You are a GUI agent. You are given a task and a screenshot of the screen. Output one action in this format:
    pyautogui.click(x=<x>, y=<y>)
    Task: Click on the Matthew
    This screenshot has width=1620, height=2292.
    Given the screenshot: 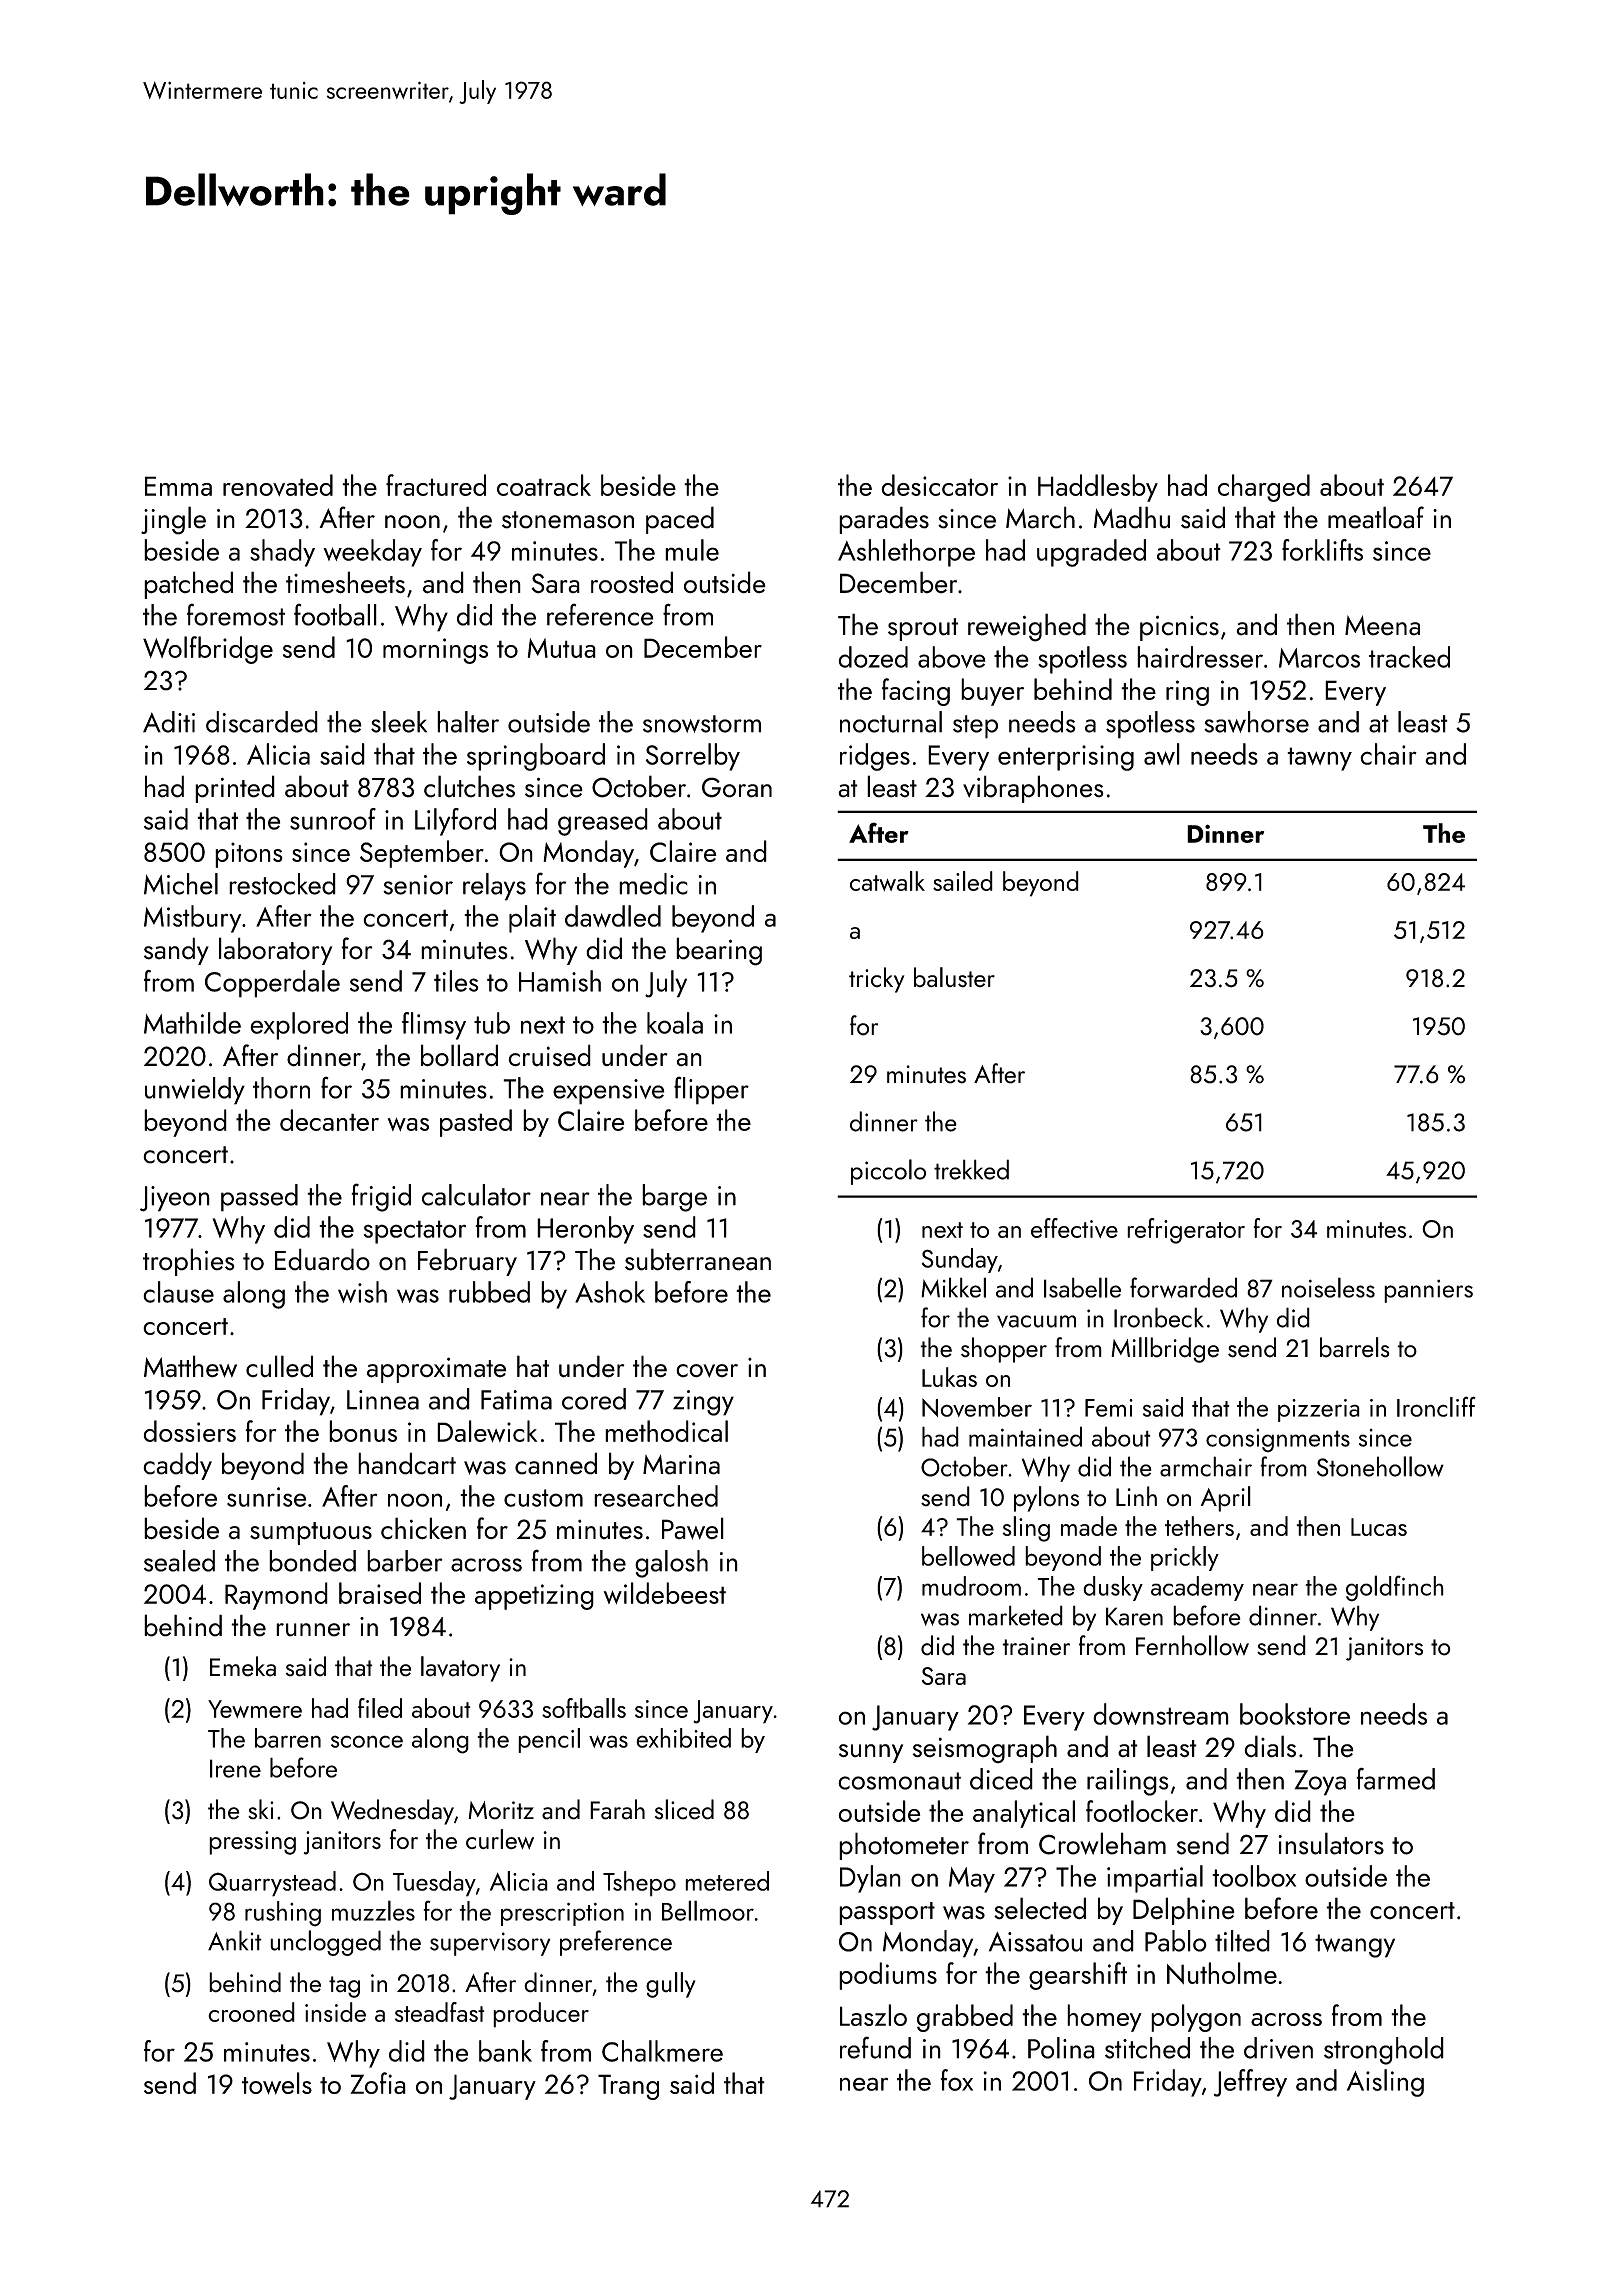 What is the action you would take?
    pyautogui.click(x=190, y=1366)
